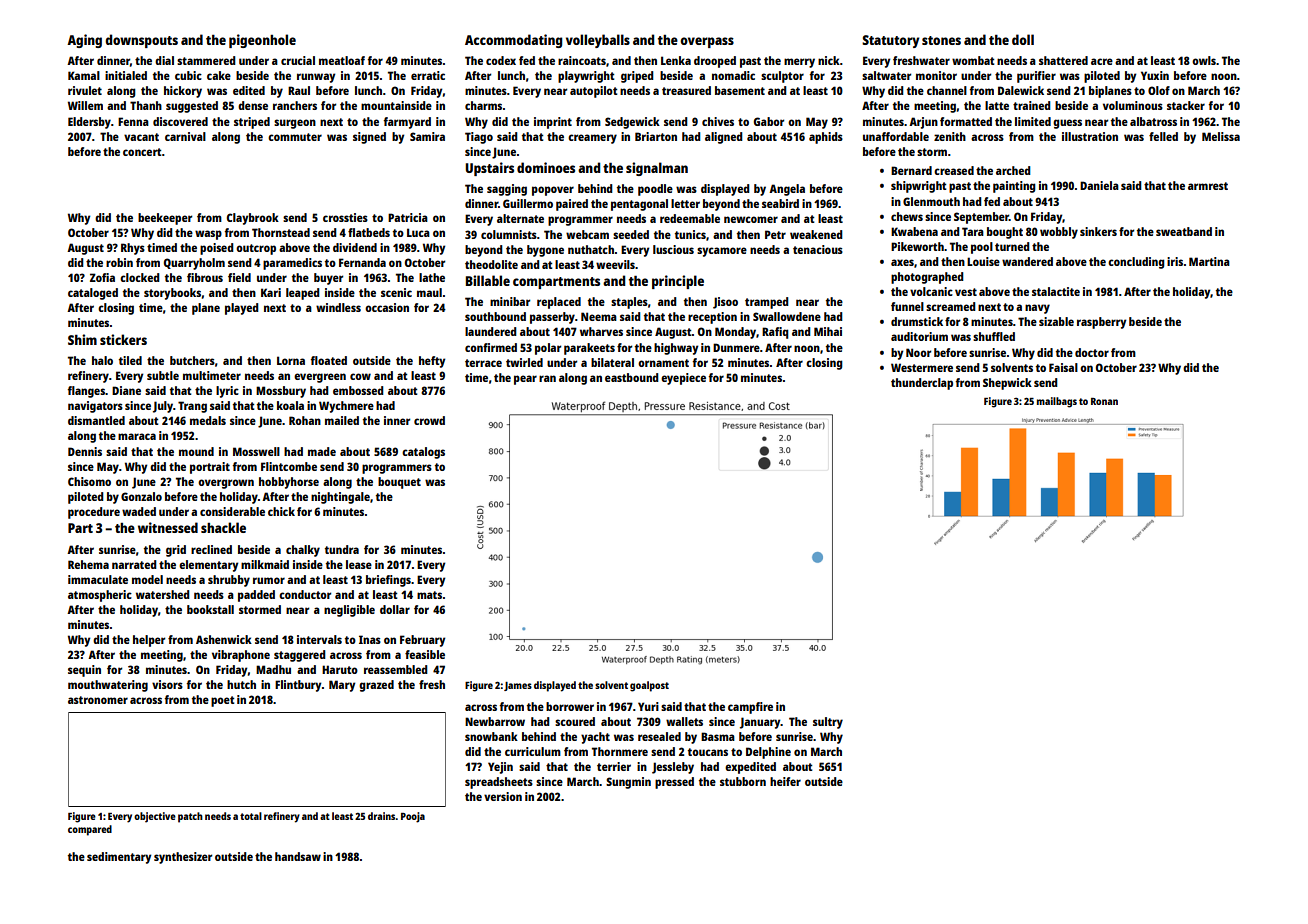 The height and width of the image is (924, 1308). Describe the element at coordinates (413, 817) in the image. I see `Pooja` at that location.
